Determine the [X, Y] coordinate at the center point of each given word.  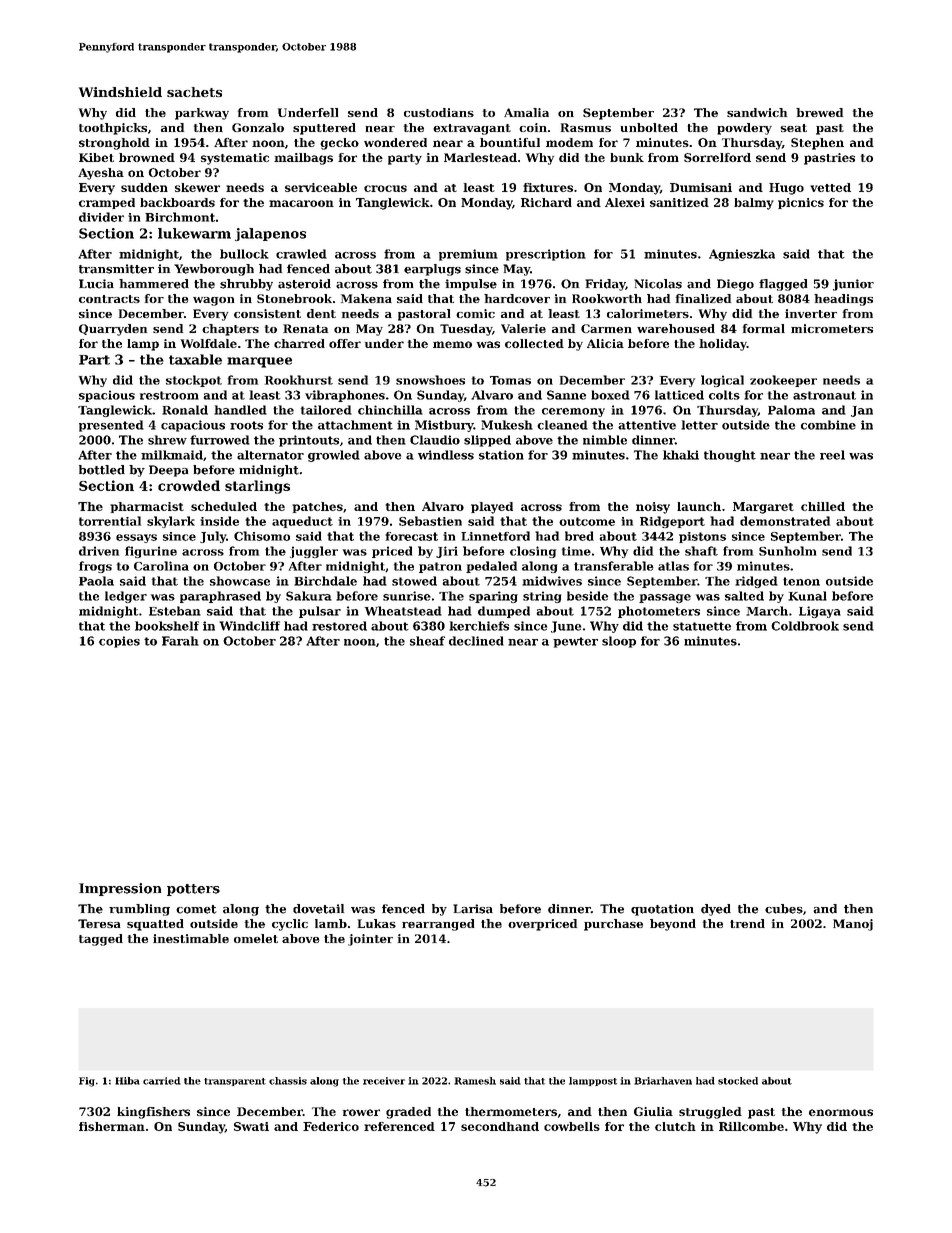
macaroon [301, 203]
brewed [819, 112]
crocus [385, 188]
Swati [251, 1126]
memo [452, 344]
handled [240, 410]
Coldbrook [805, 626]
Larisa [473, 909]
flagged [783, 285]
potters [193, 890]
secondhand [500, 1126]
